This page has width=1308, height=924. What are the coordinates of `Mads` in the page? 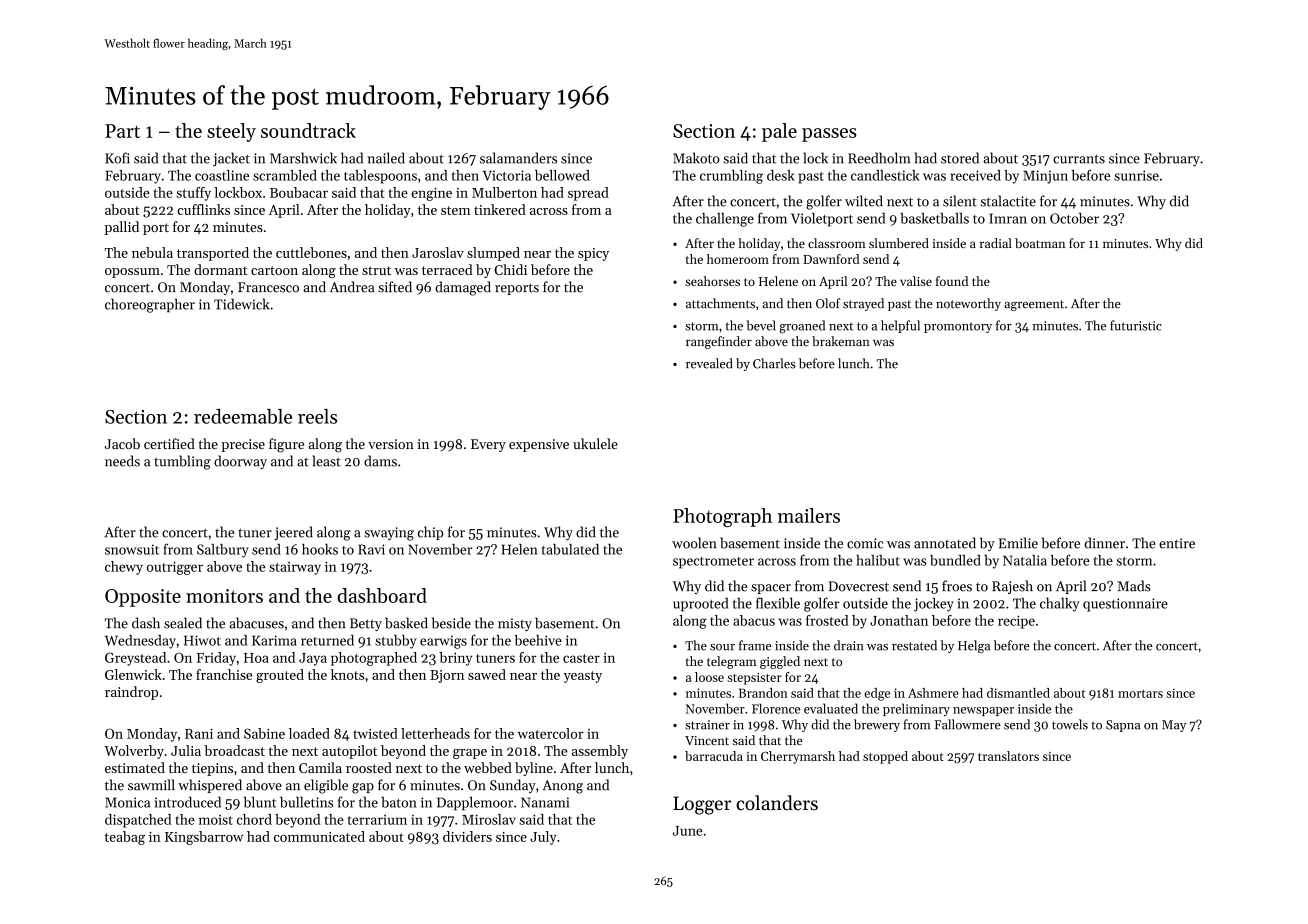 It's located at (1134, 586).
